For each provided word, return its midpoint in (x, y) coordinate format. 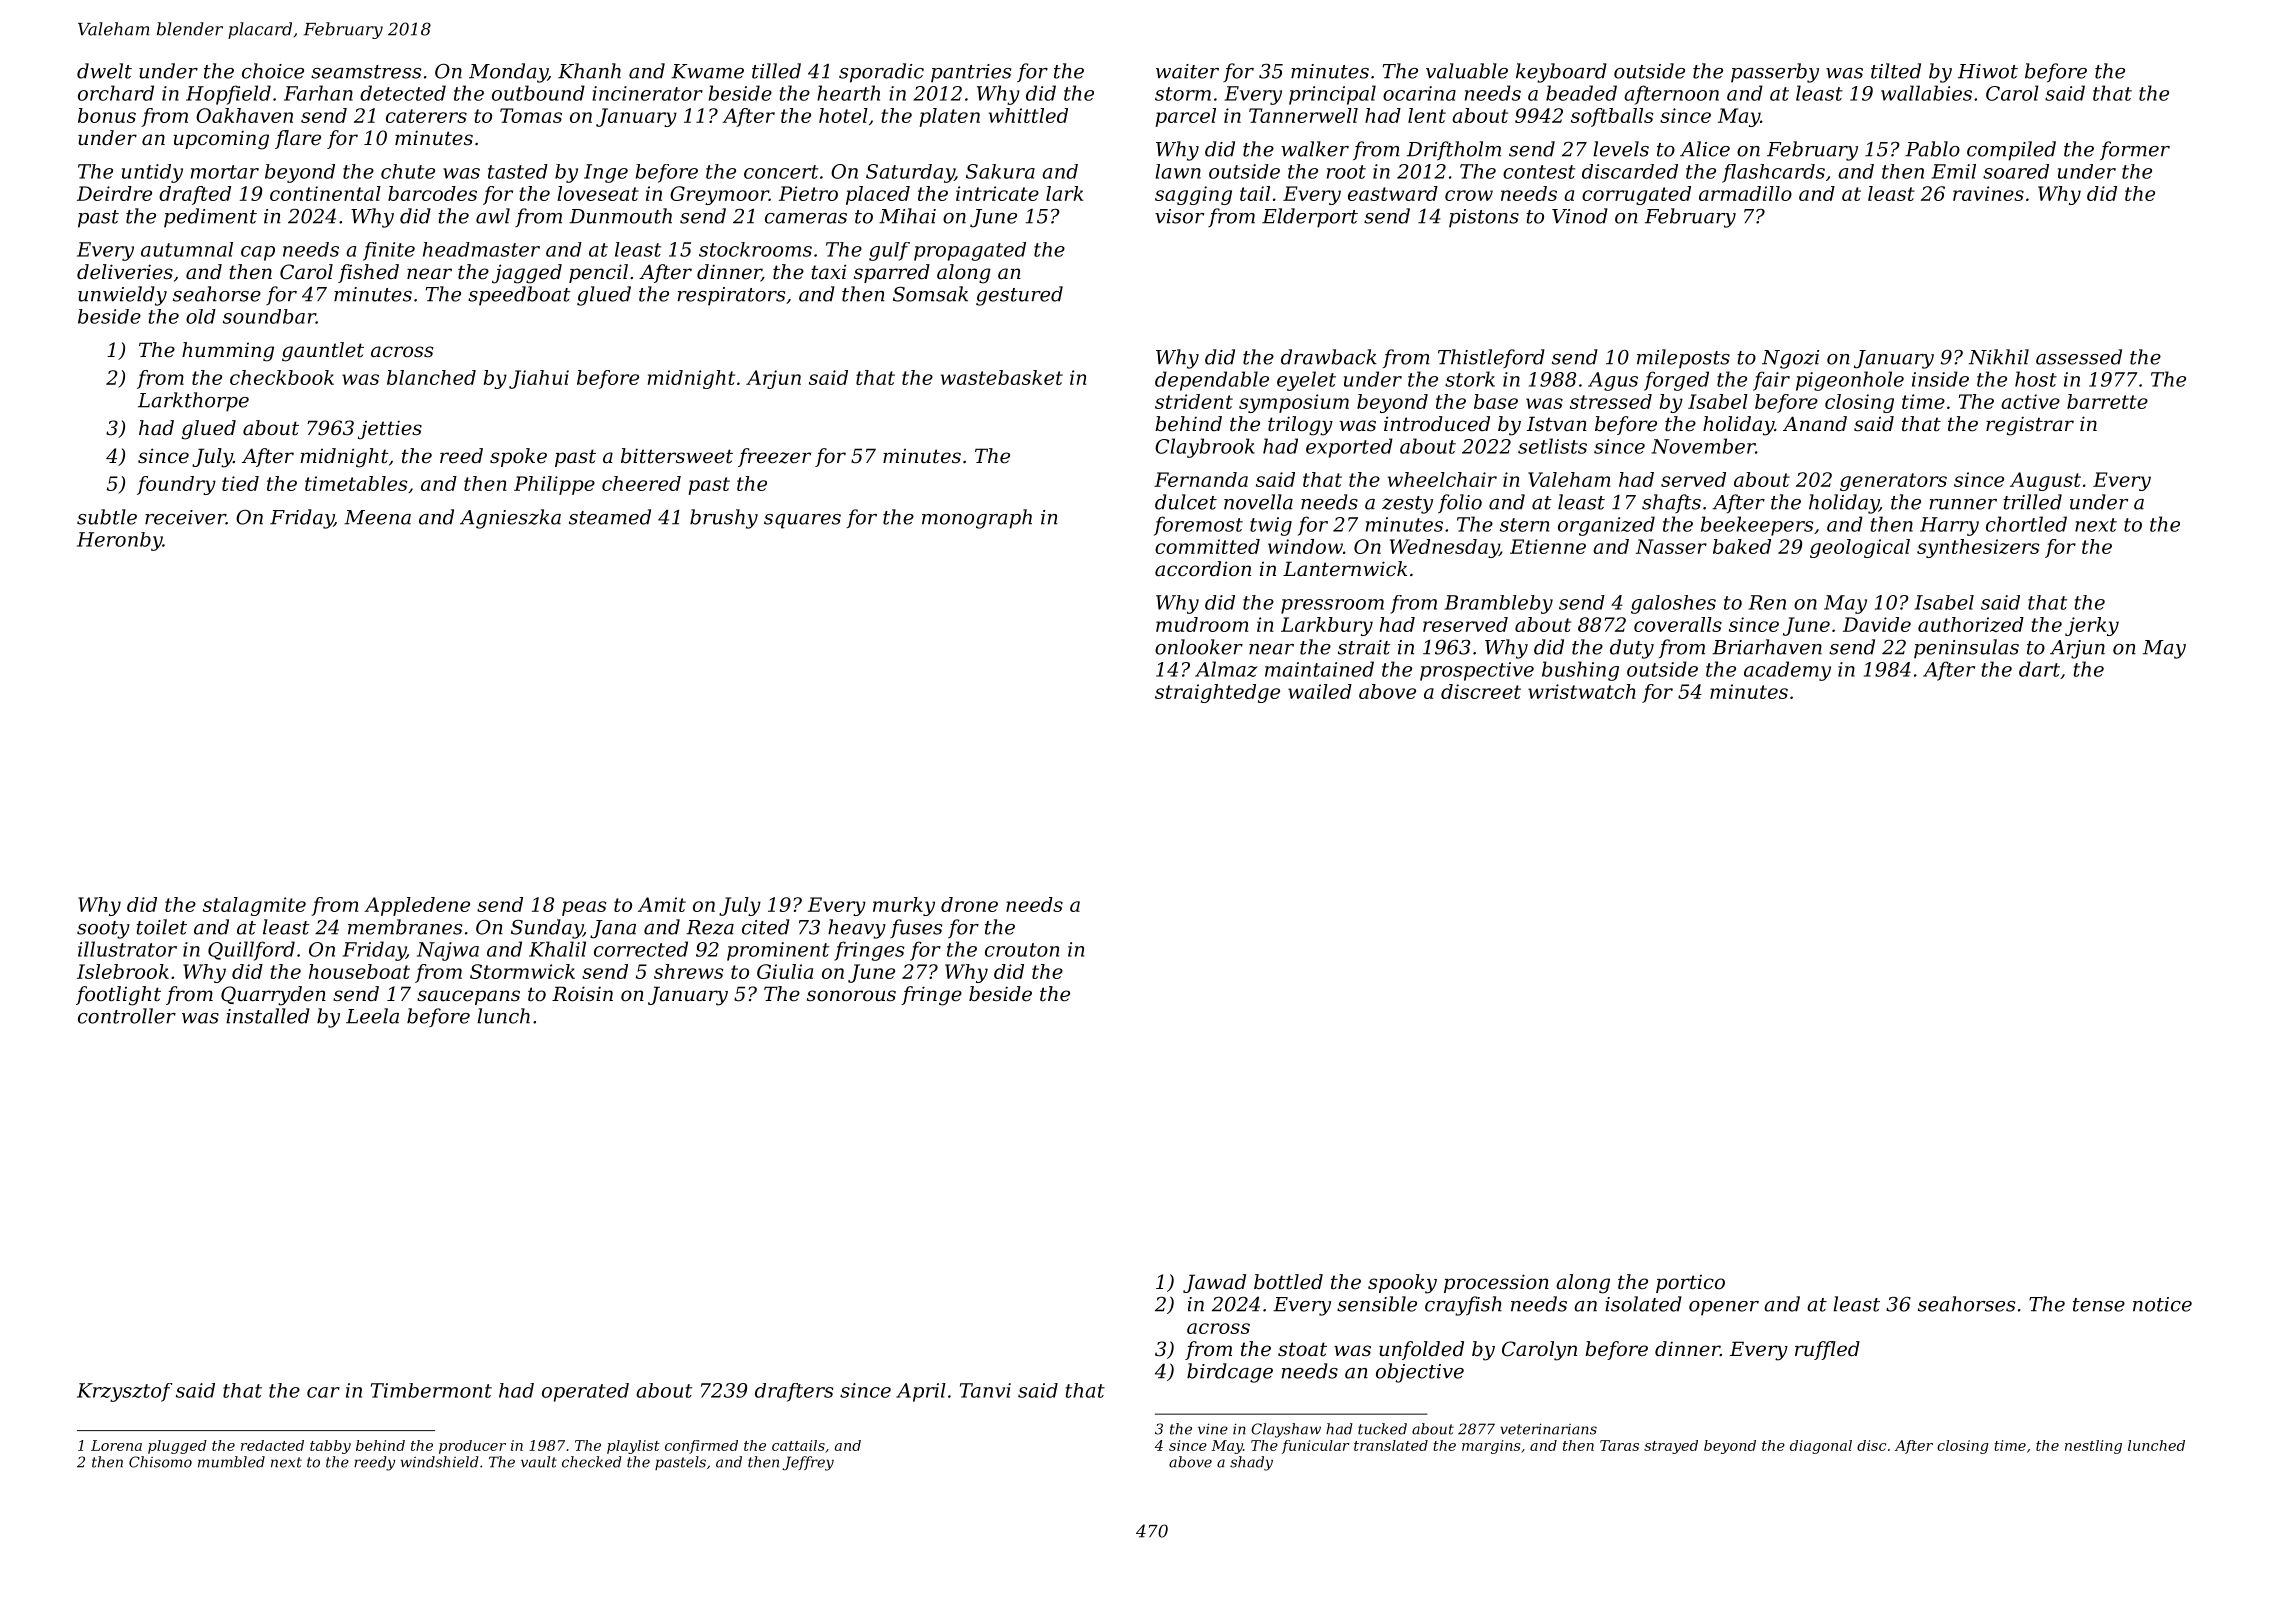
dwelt (104, 71)
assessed (2079, 357)
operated (585, 1392)
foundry (176, 485)
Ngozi (1790, 359)
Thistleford (1491, 358)
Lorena (116, 1445)
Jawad (1214, 1283)
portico (1690, 1284)
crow (1469, 195)
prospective (1477, 671)
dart (2039, 669)
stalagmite (254, 906)
